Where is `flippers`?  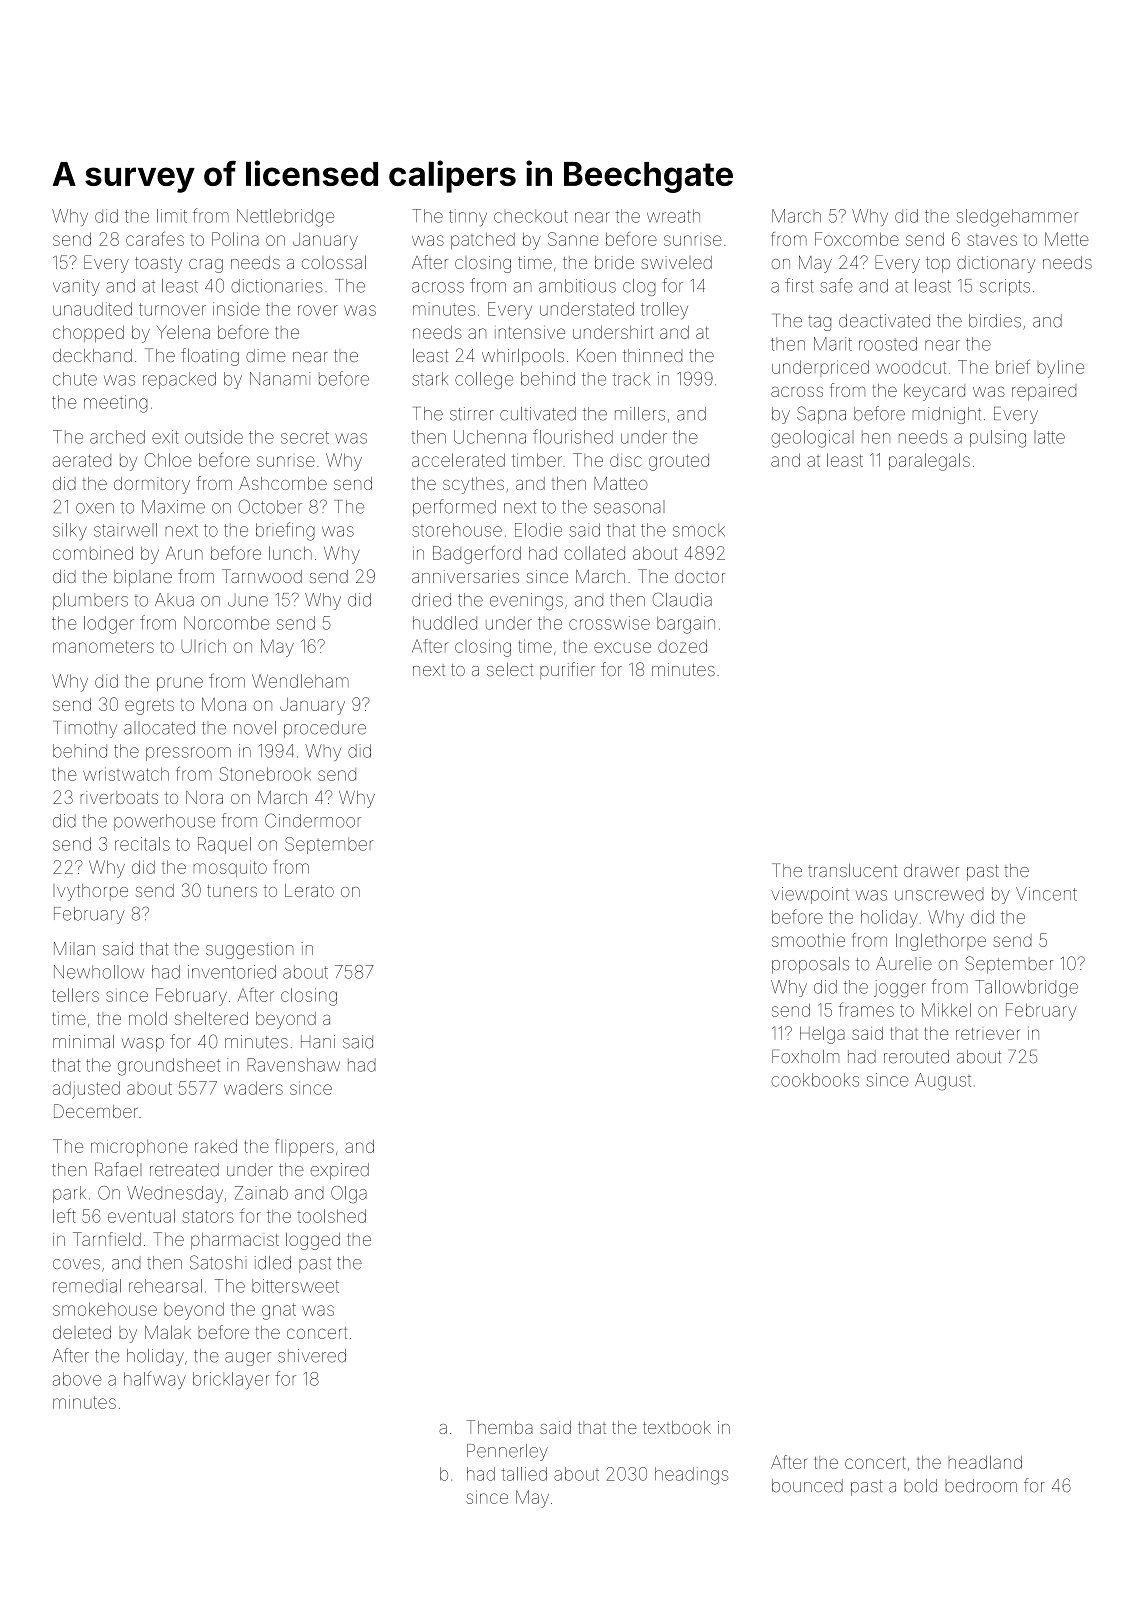
flippers is located at coordinates (305, 1147).
